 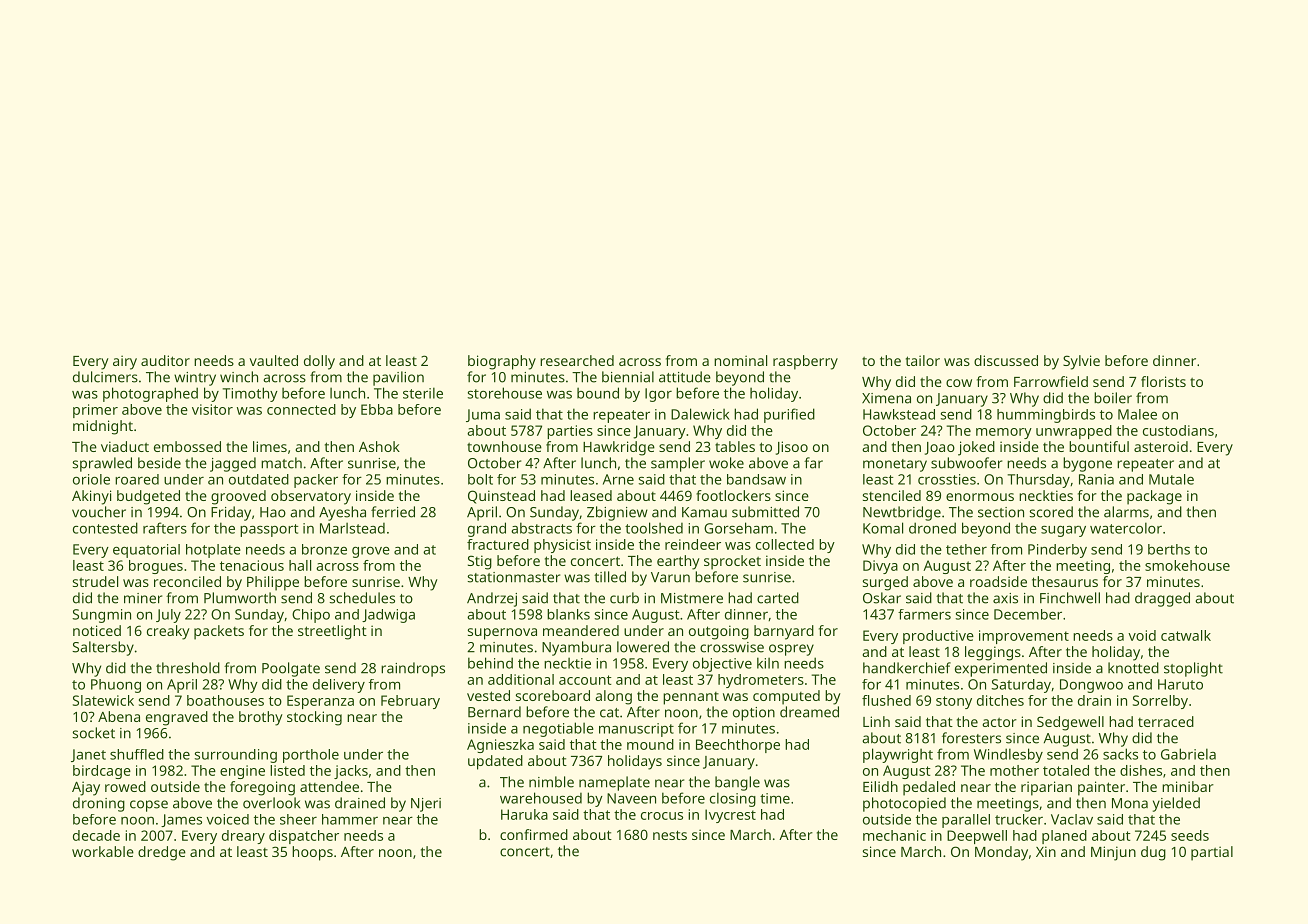 What do you see at coordinates (1212, 853) in the image?
I see `partial` at bounding box center [1212, 853].
